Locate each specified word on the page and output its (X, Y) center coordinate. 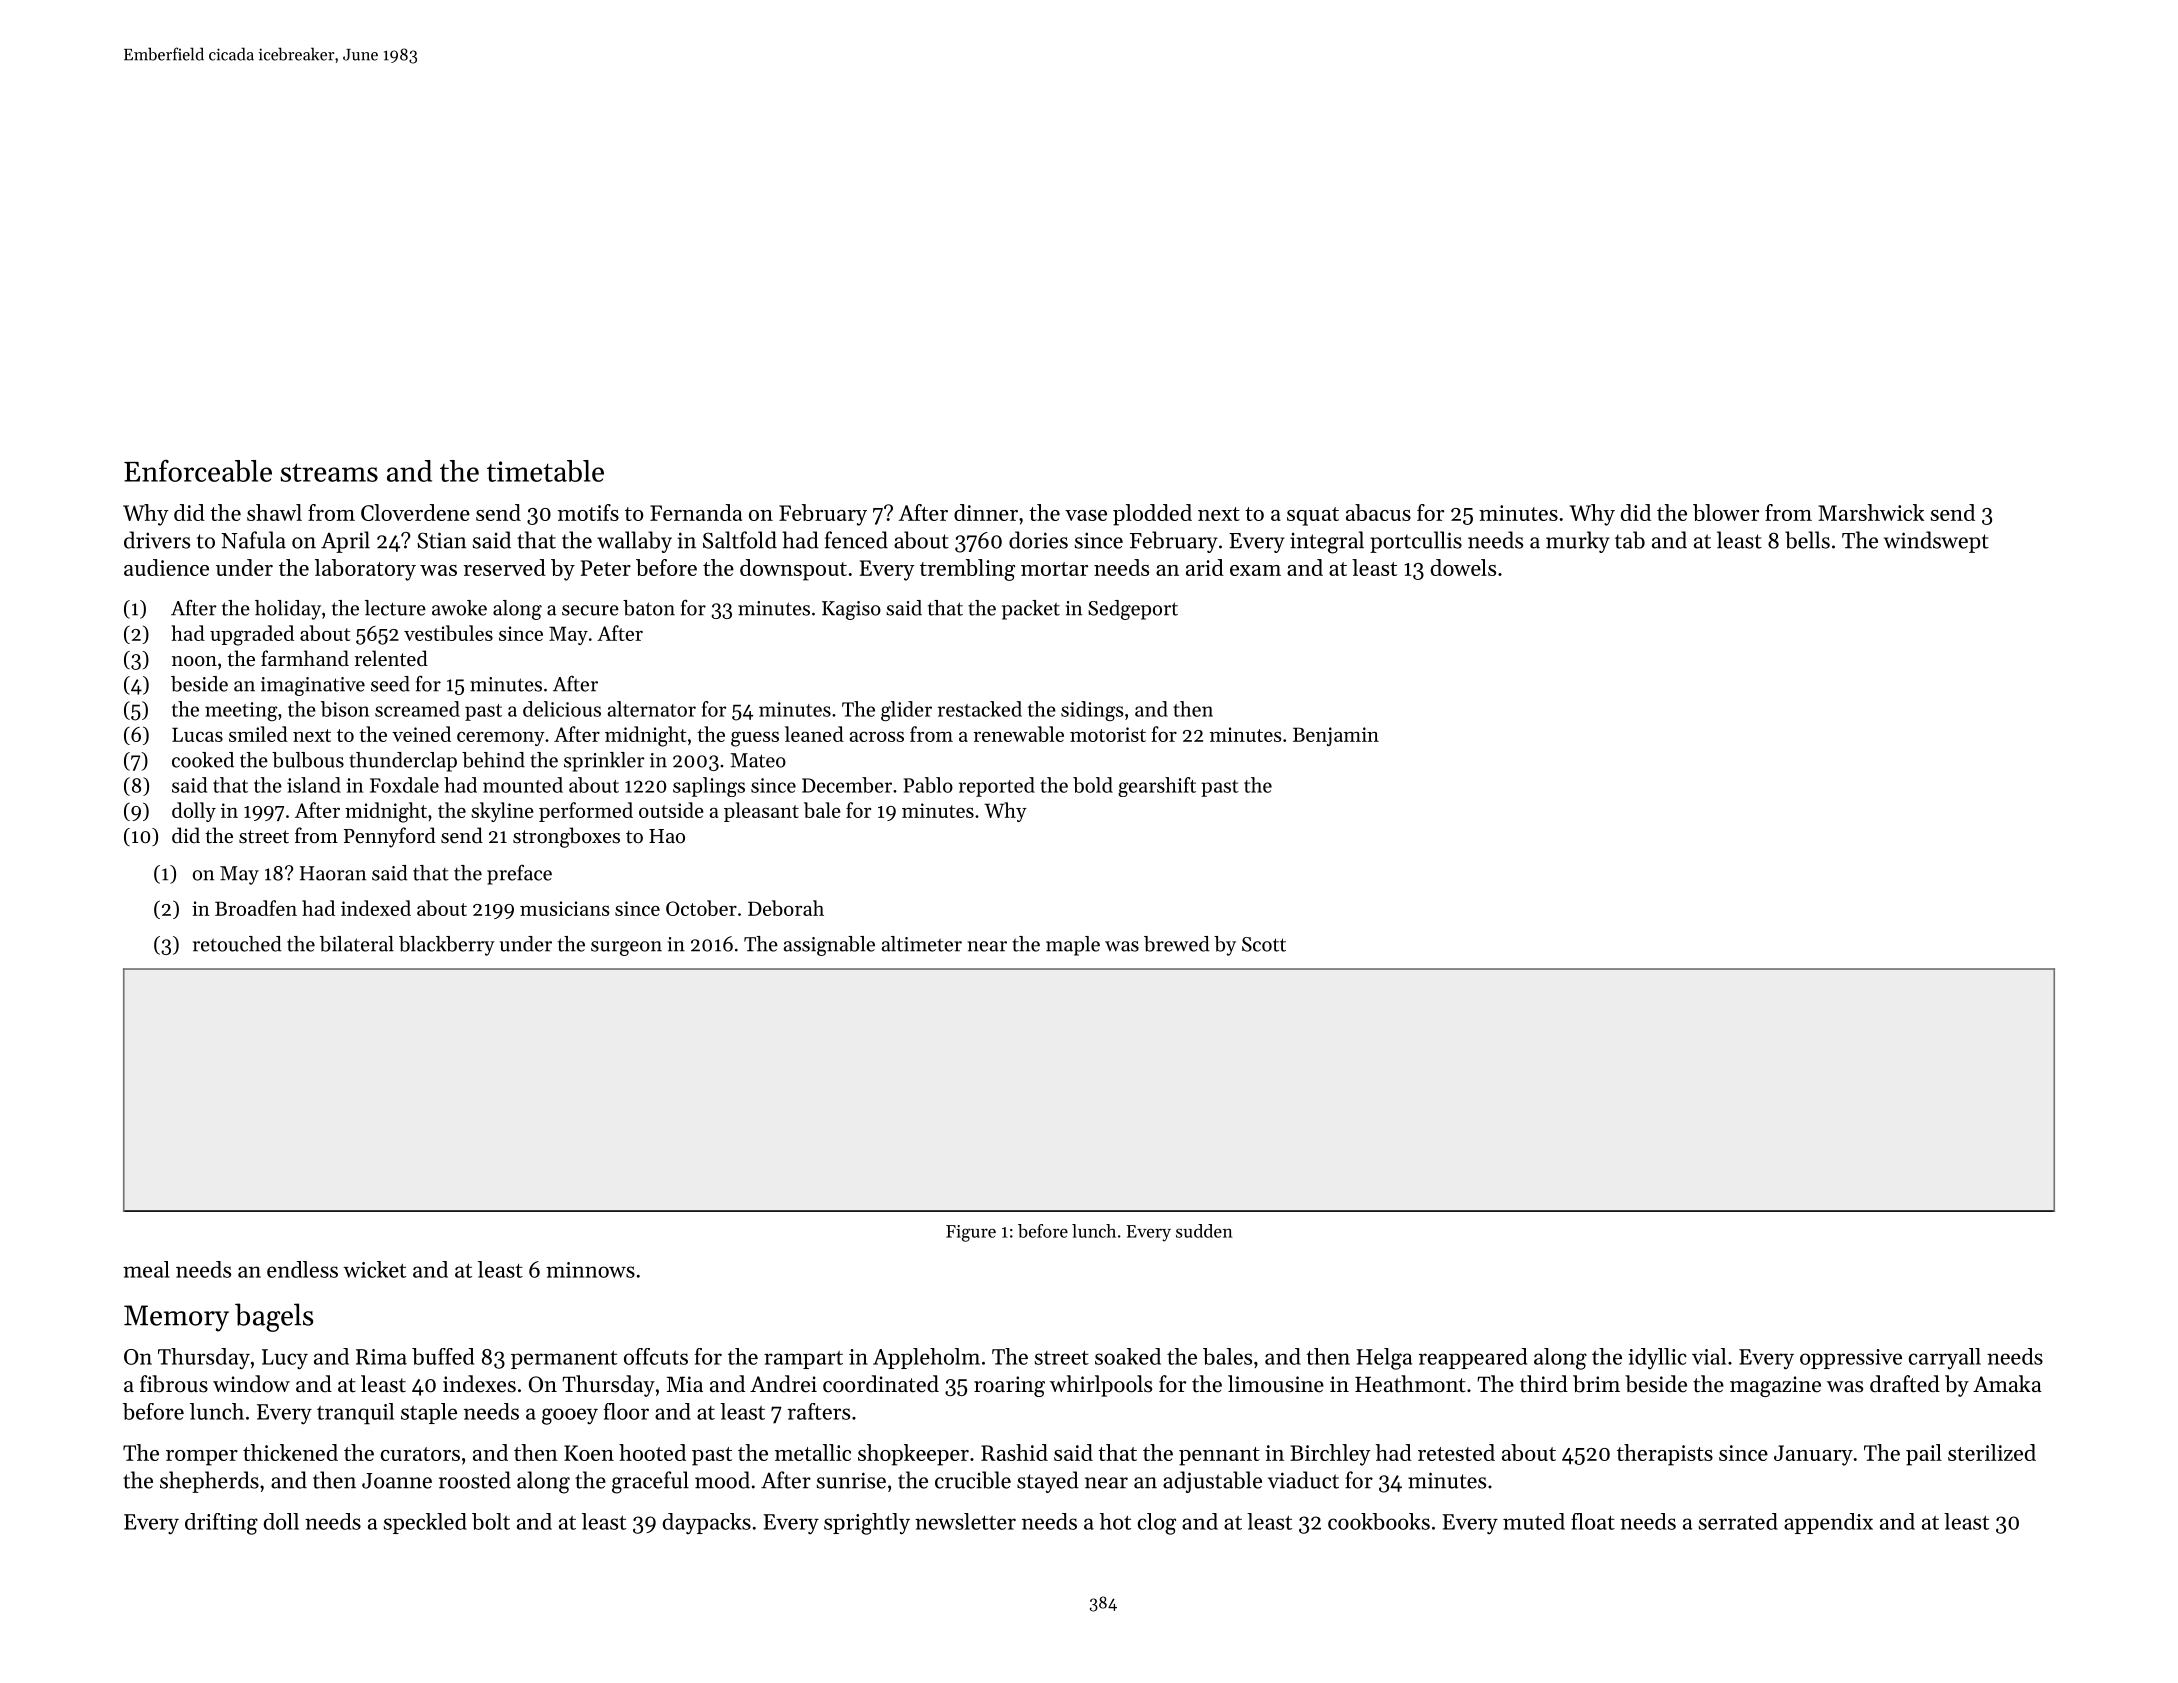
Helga (1384, 1359)
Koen (589, 1453)
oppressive (1851, 1359)
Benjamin (1336, 736)
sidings (1092, 711)
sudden (1204, 1231)
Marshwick (1871, 512)
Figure (971, 1233)
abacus (1378, 512)
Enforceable (198, 471)
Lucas (197, 734)
